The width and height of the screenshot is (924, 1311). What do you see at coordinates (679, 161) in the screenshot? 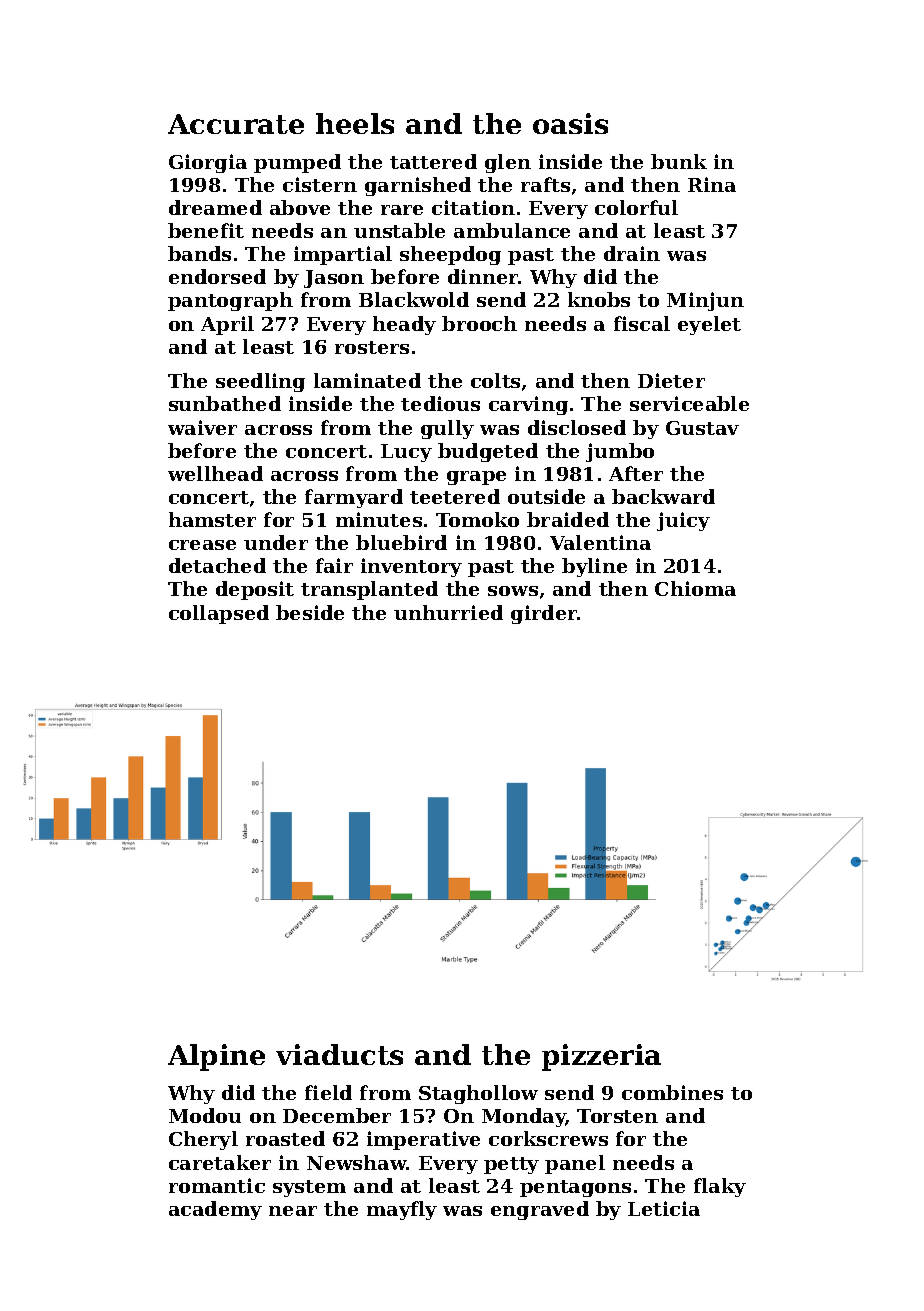
I see `bunk` at bounding box center [679, 161].
